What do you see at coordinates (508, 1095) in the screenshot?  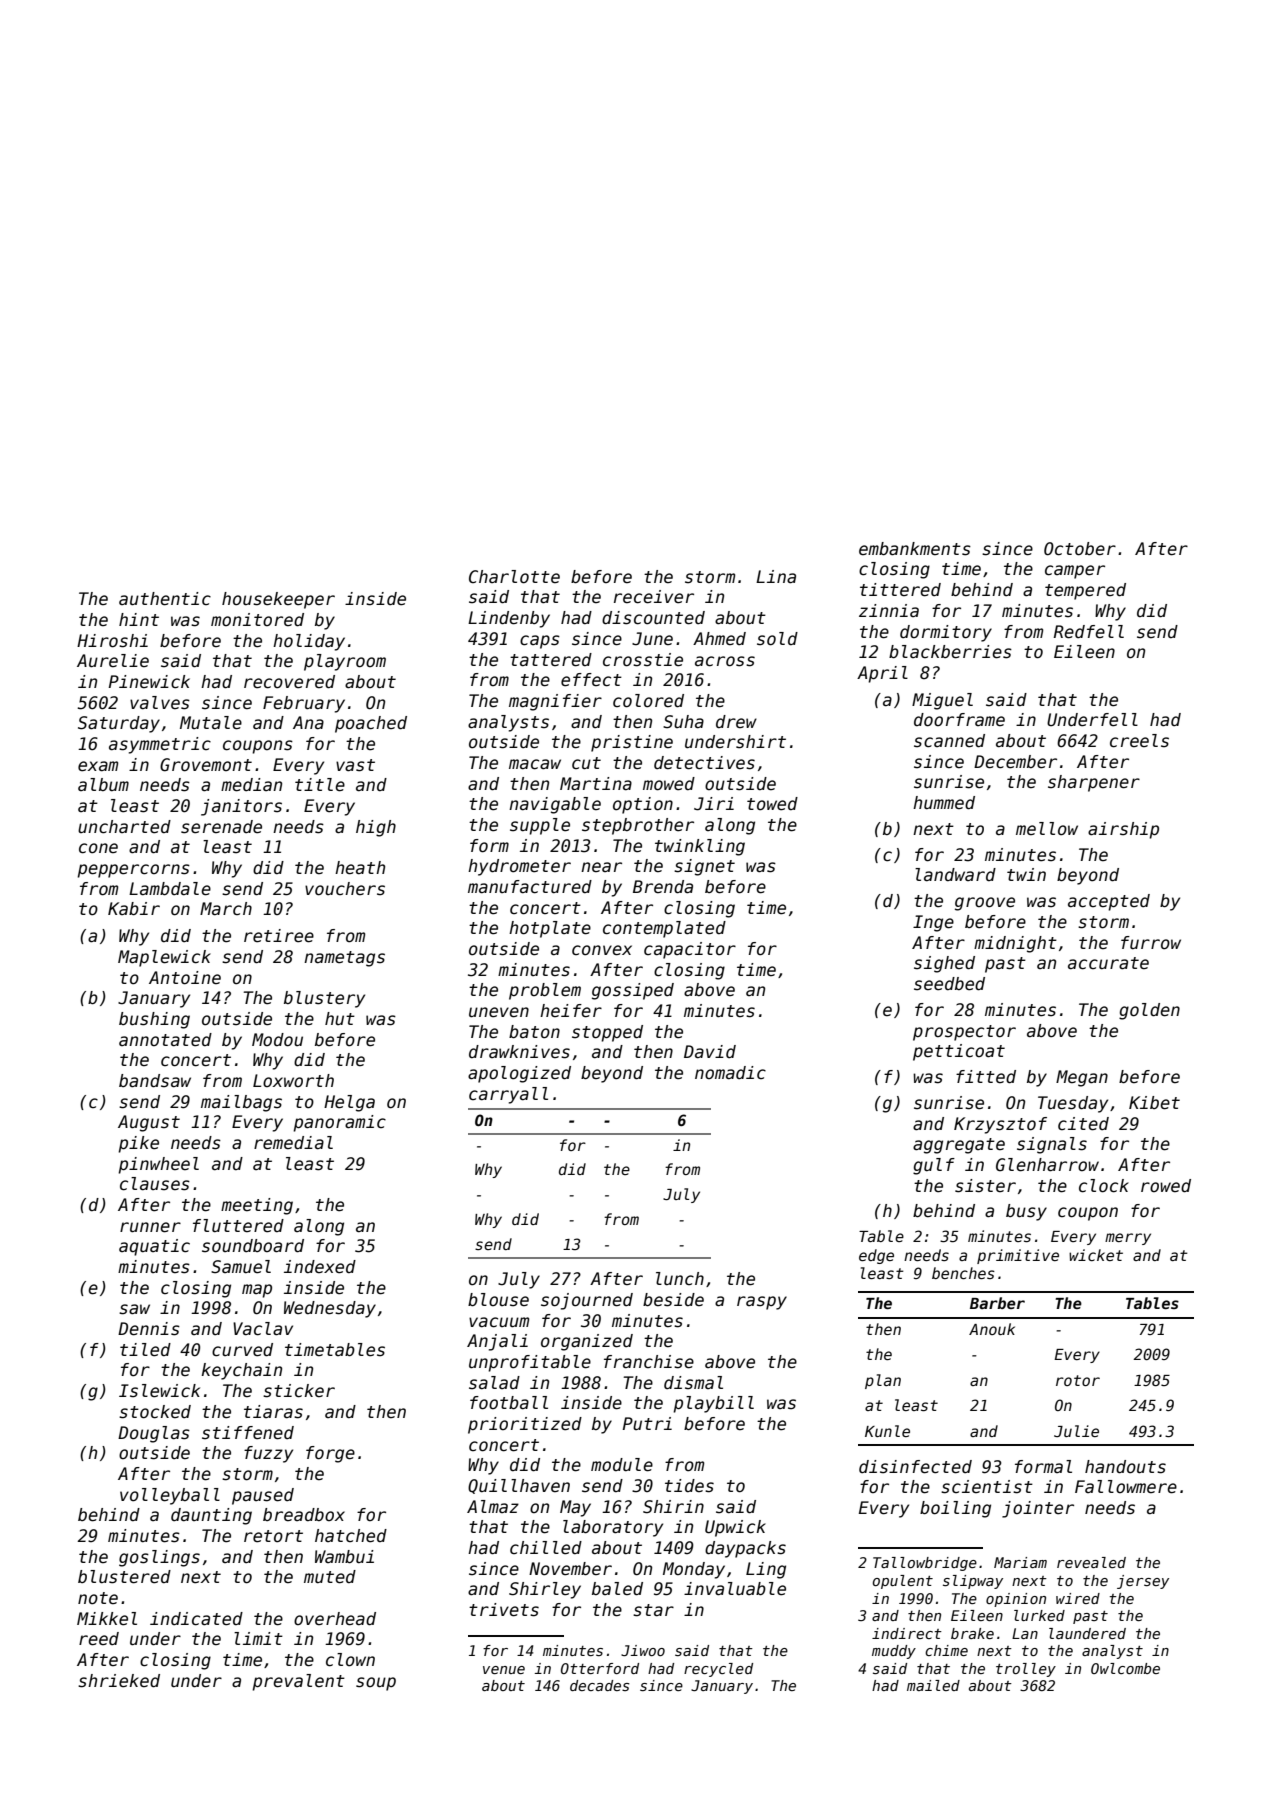 I see `carryall` at bounding box center [508, 1095].
